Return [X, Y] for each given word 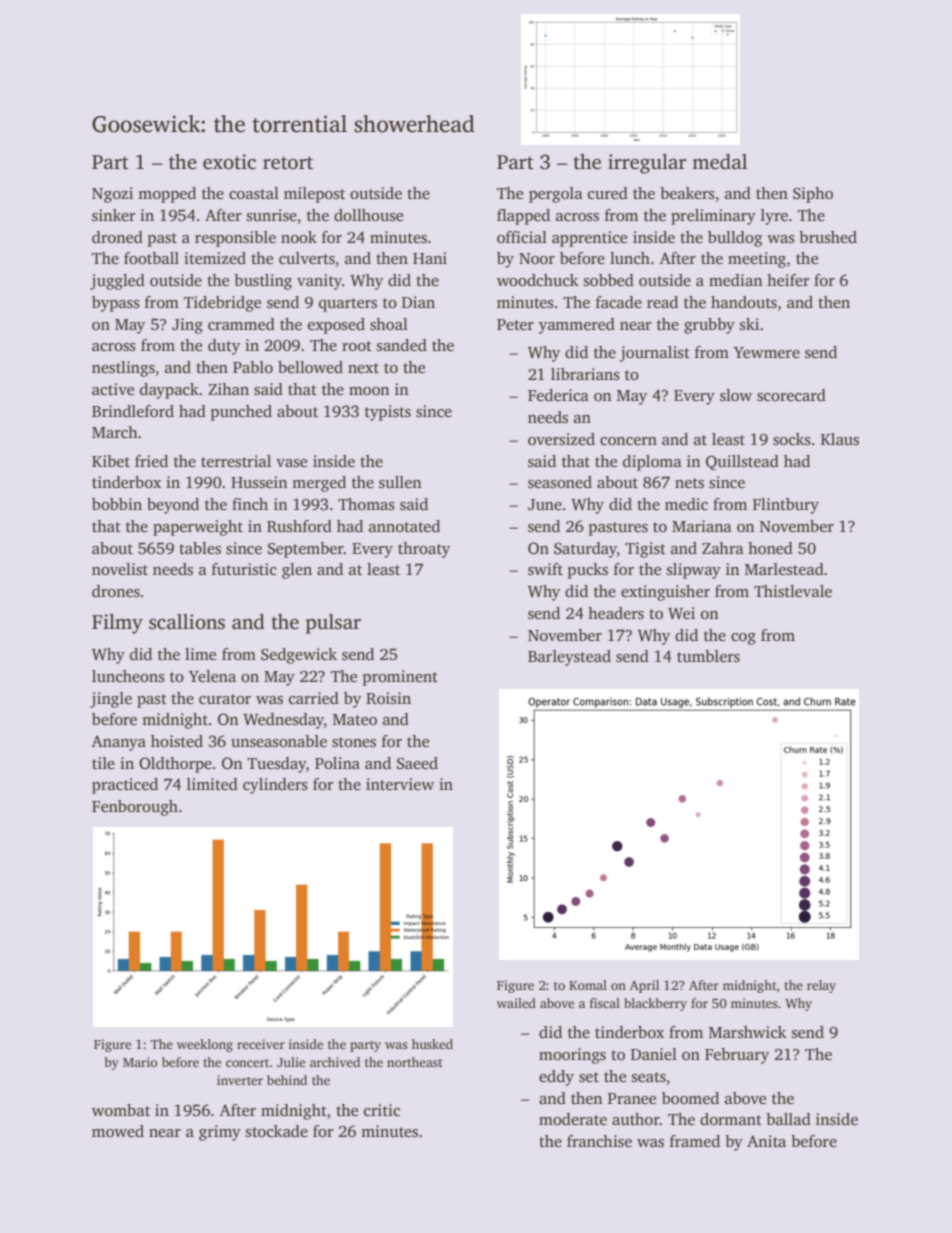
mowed [118, 1131]
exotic [229, 162]
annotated [404, 526]
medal [720, 162]
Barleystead [569, 658]
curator [225, 699]
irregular [647, 164]
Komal [588, 985]
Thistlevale [793, 591]
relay [821, 986]
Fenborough [135, 808]
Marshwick [747, 1032]
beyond [173, 506]
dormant [731, 1119]
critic [382, 1110]
